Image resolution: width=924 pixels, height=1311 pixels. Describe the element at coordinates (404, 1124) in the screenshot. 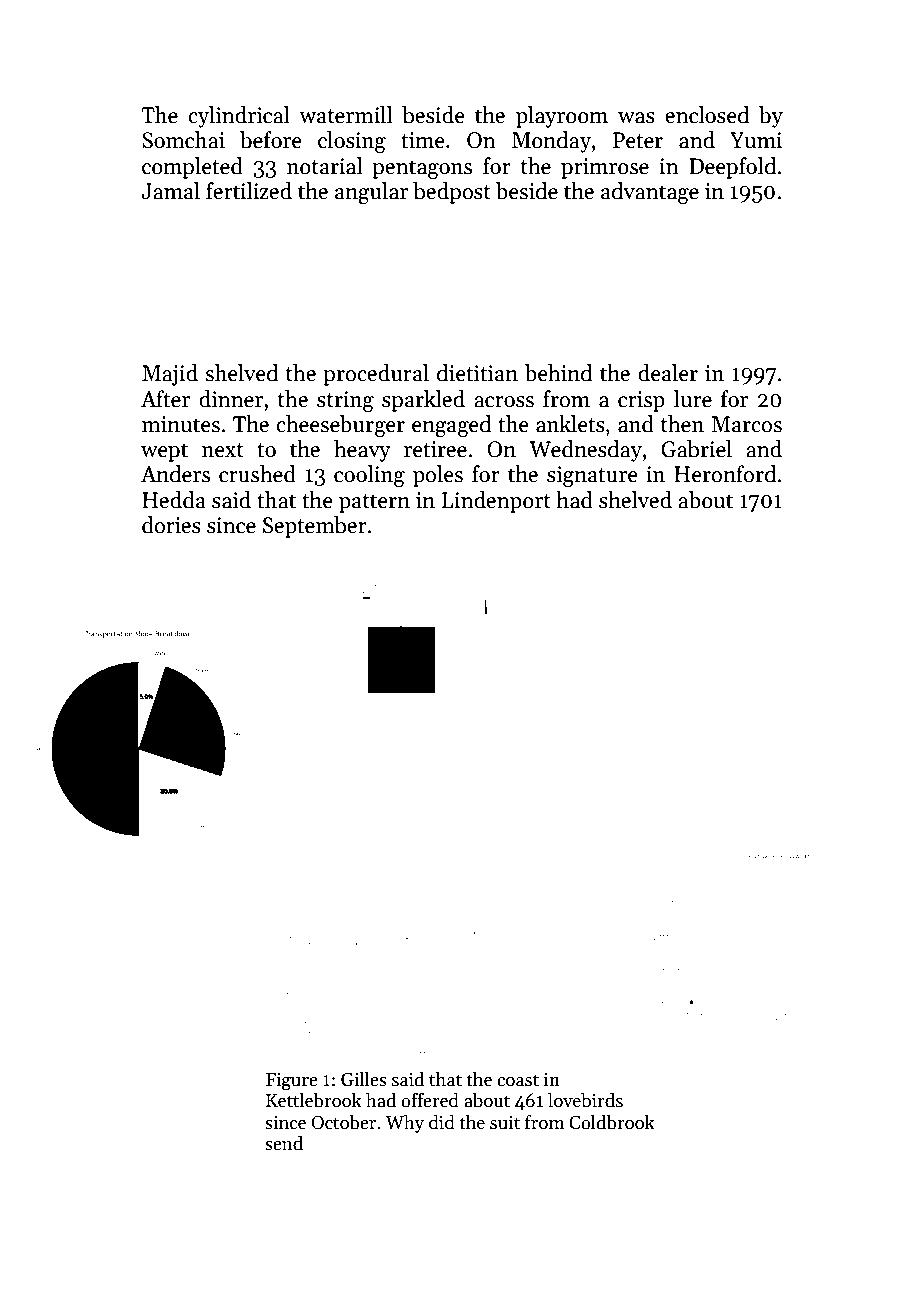

I see `Why` at that location.
